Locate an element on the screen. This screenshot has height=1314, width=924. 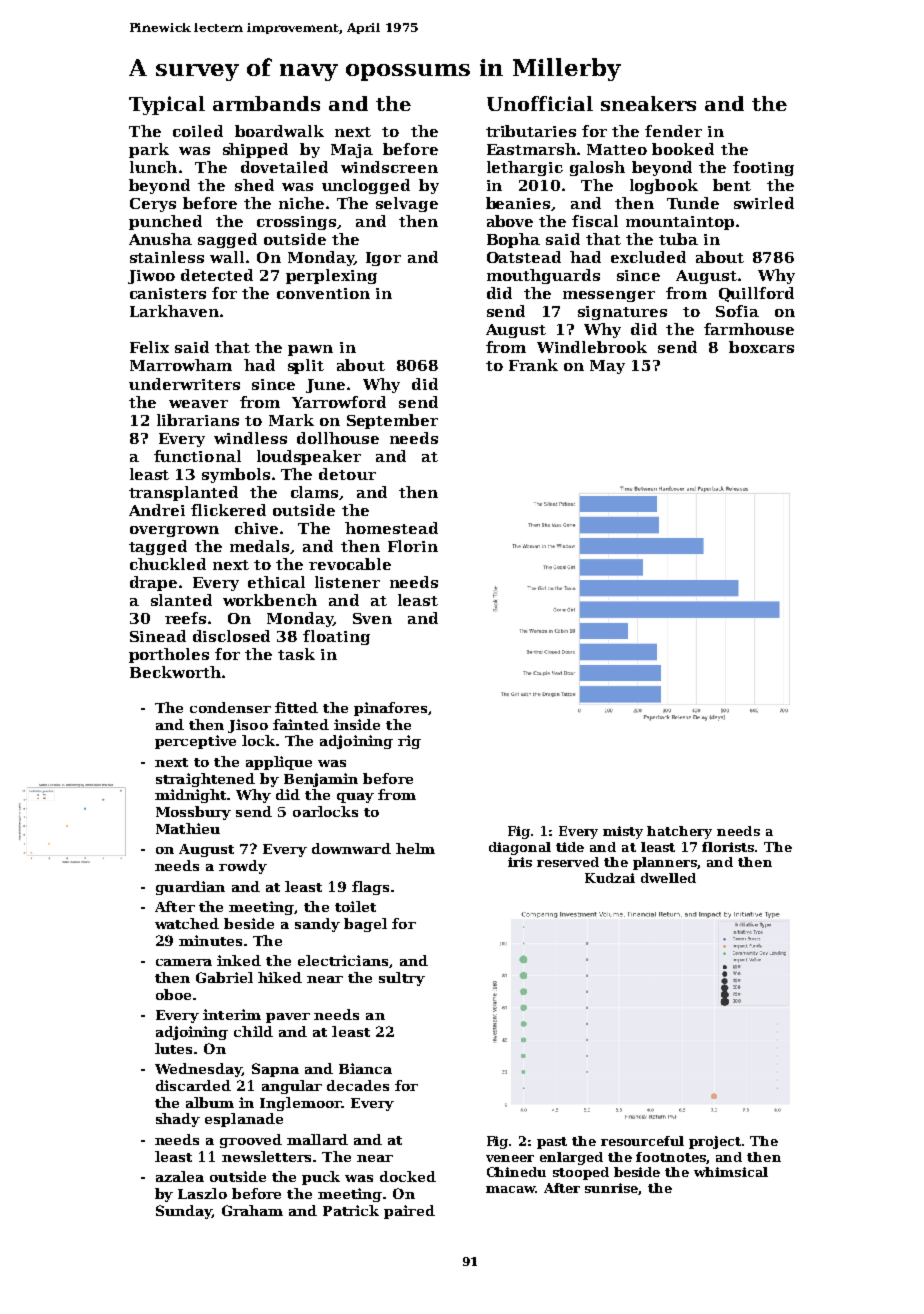
decades is located at coordinates (358, 1085).
